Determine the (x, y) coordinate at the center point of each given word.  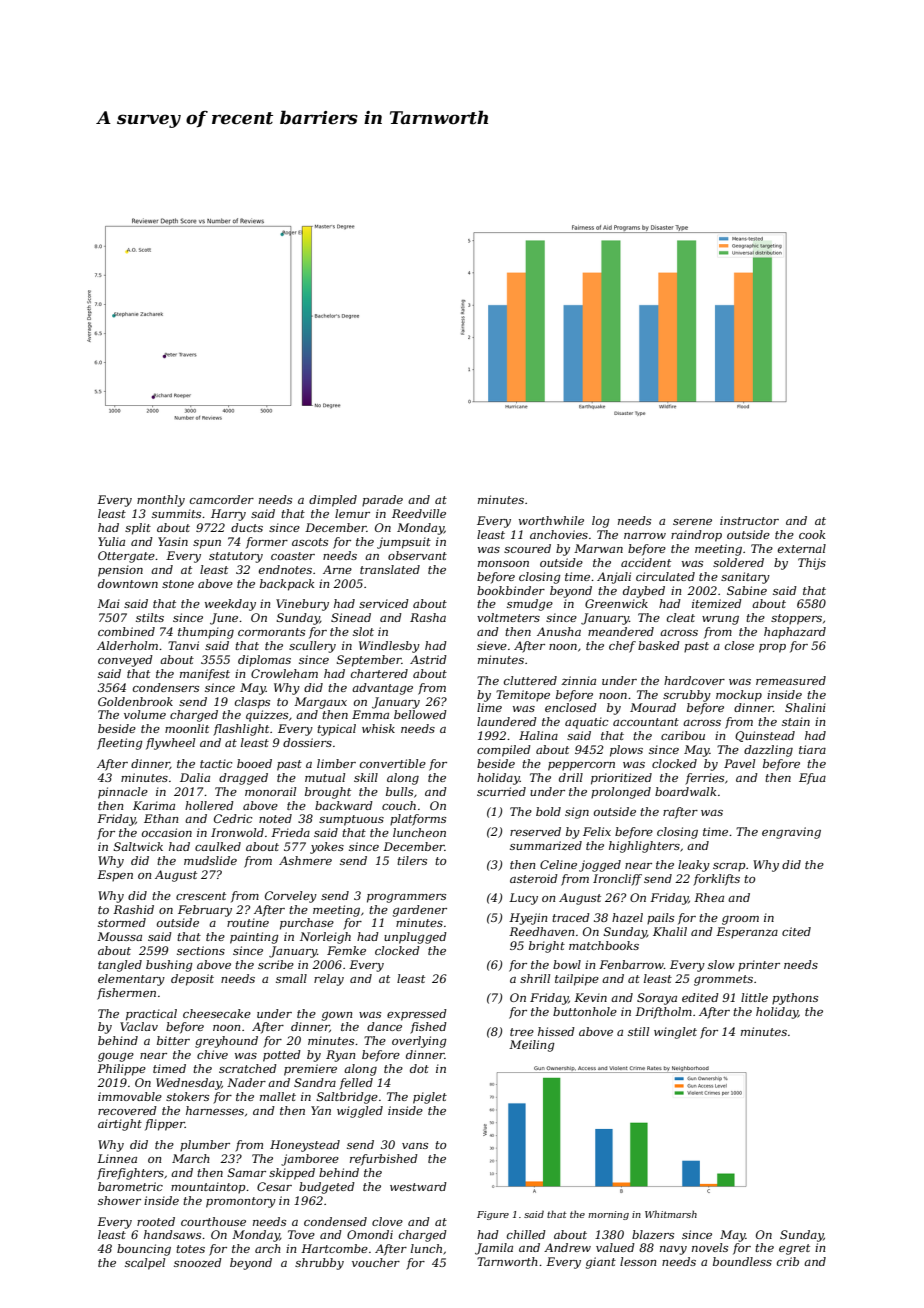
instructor (749, 520)
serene (692, 522)
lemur (352, 513)
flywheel (170, 744)
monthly (161, 501)
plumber (205, 1146)
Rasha (428, 617)
